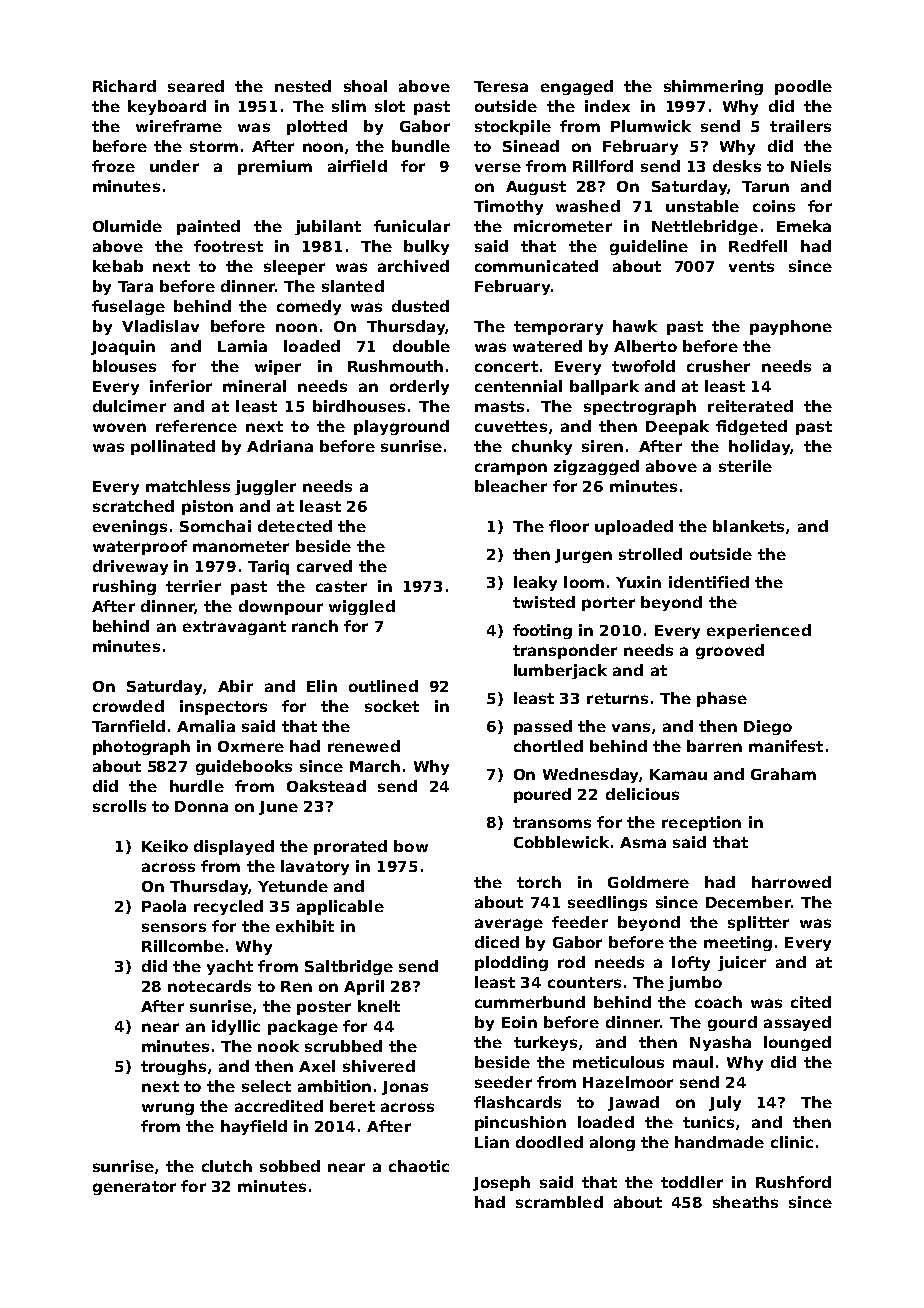 Image resolution: width=924 pixels, height=1308 pixels. Describe the element at coordinates (545, 1043) in the screenshot. I see `turkeys` at that location.
